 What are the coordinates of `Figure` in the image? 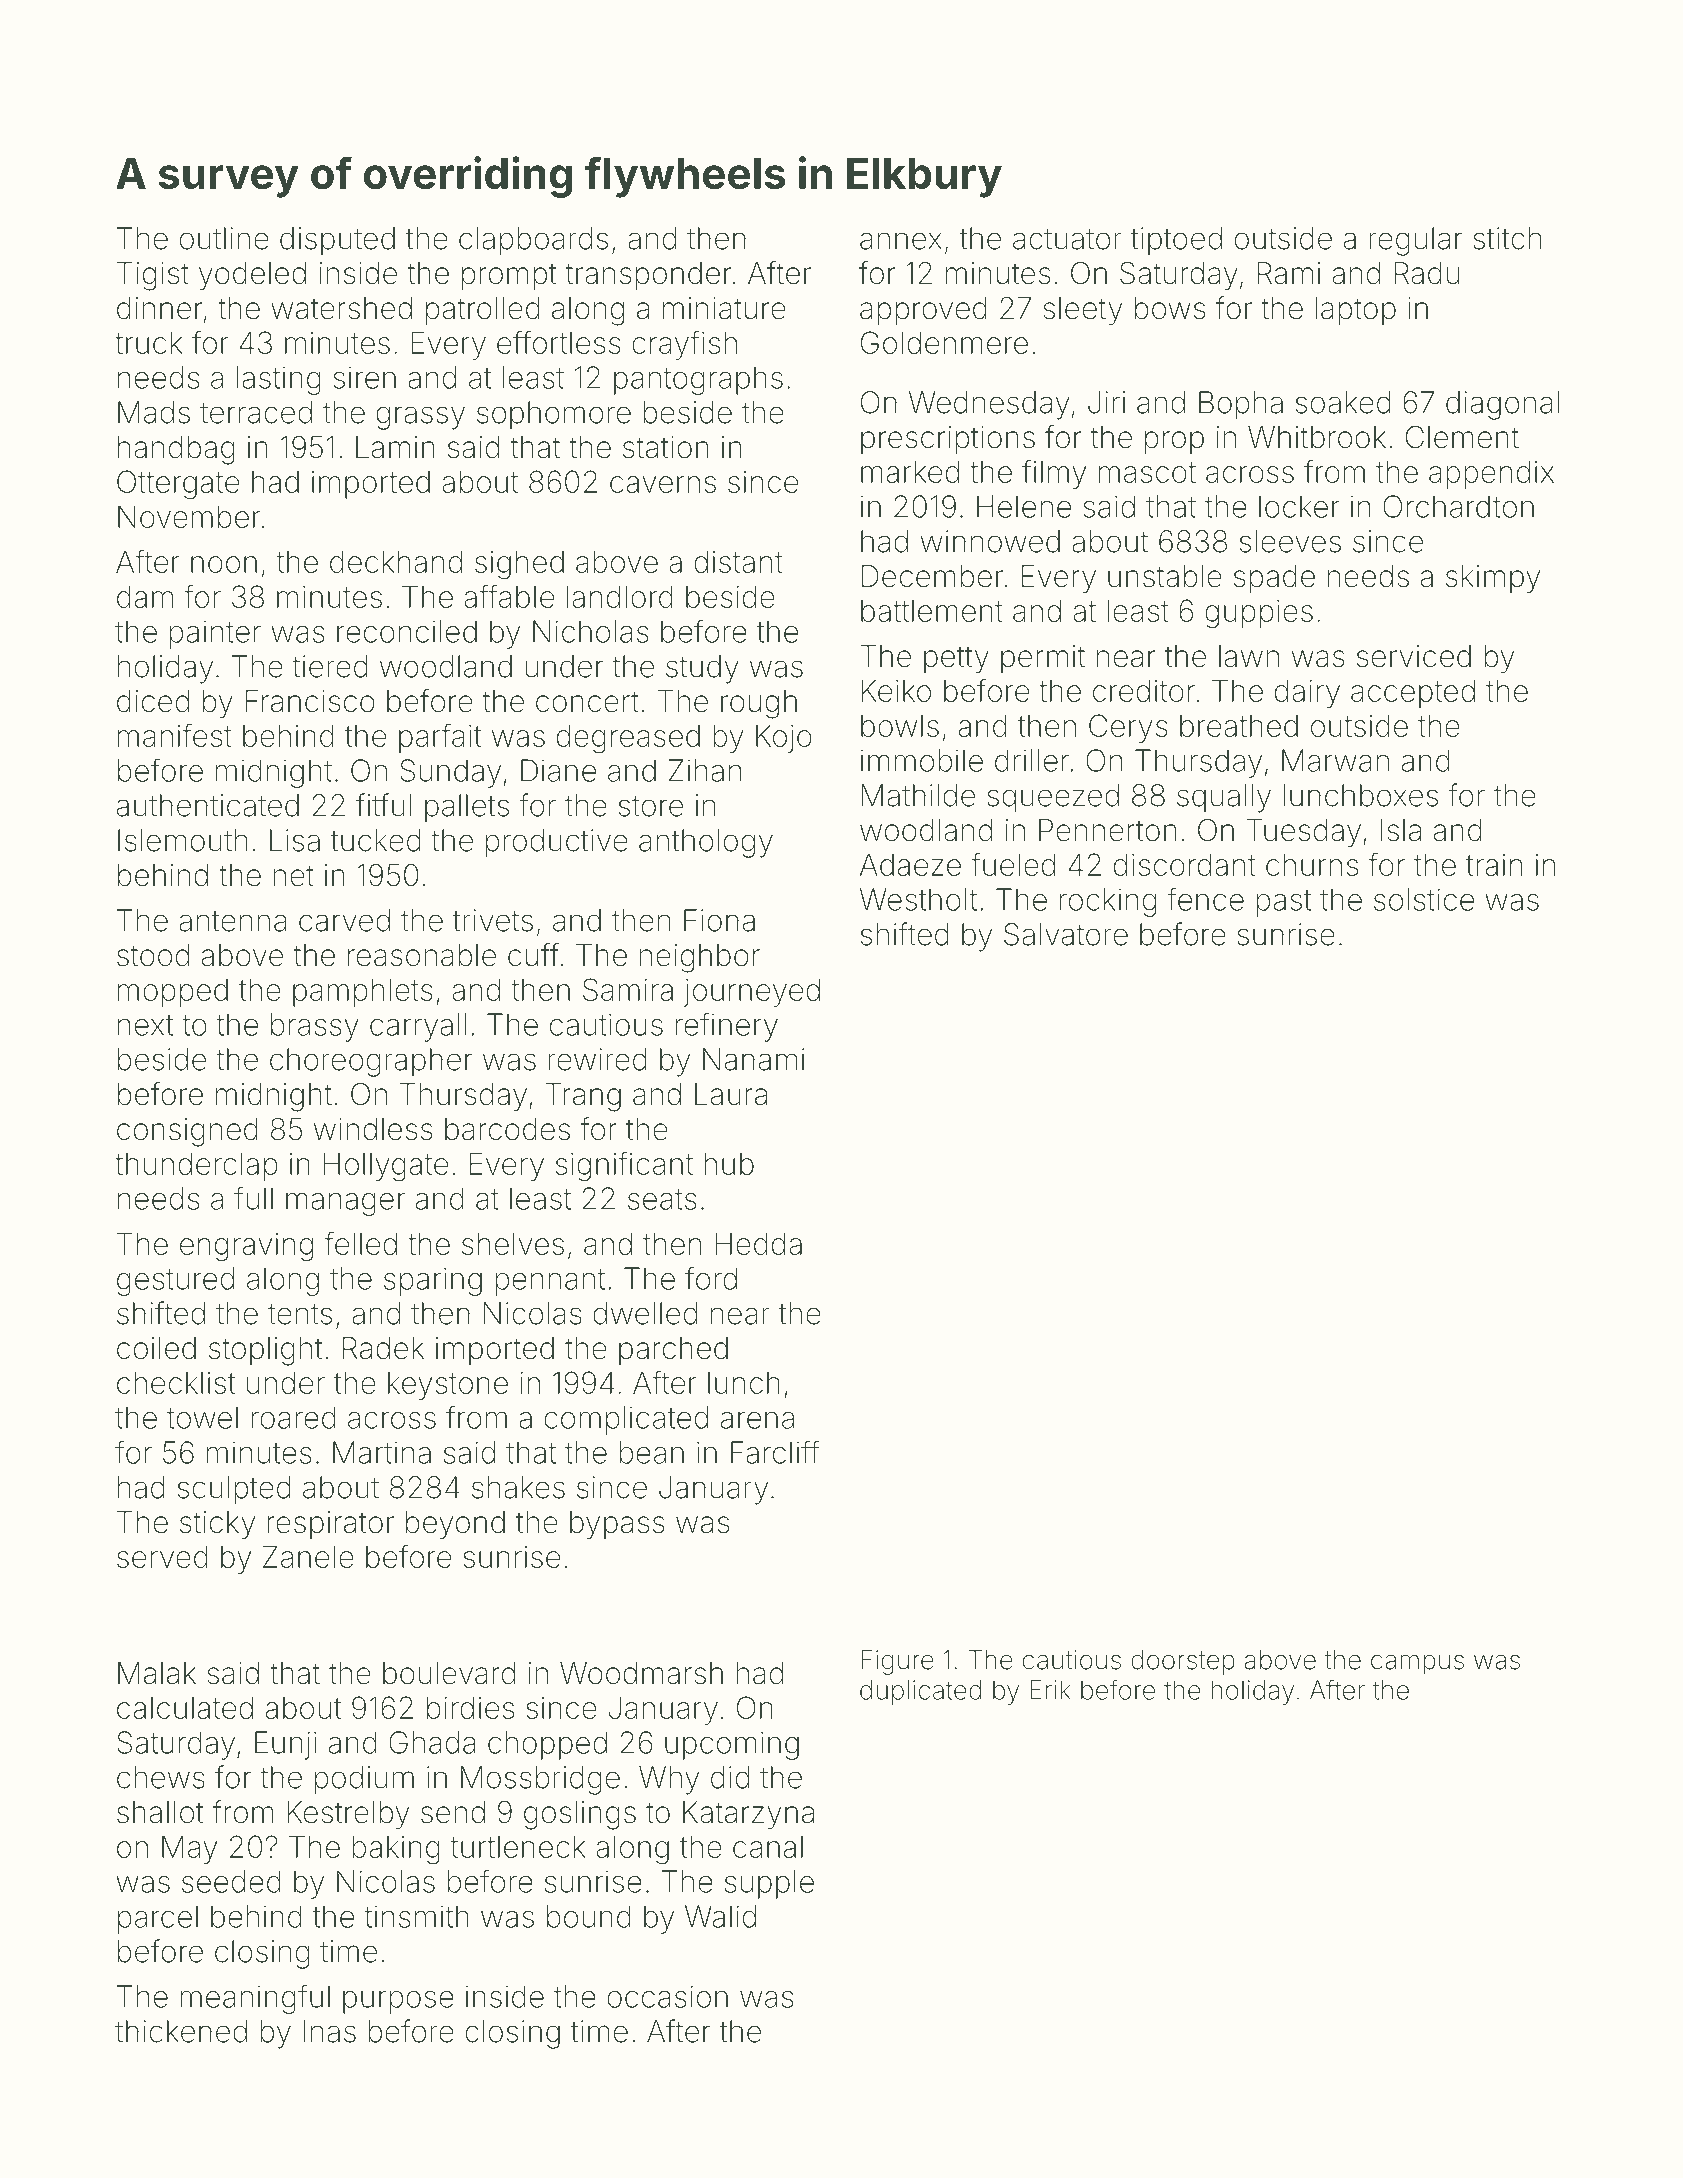 It's located at (897, 1662).
